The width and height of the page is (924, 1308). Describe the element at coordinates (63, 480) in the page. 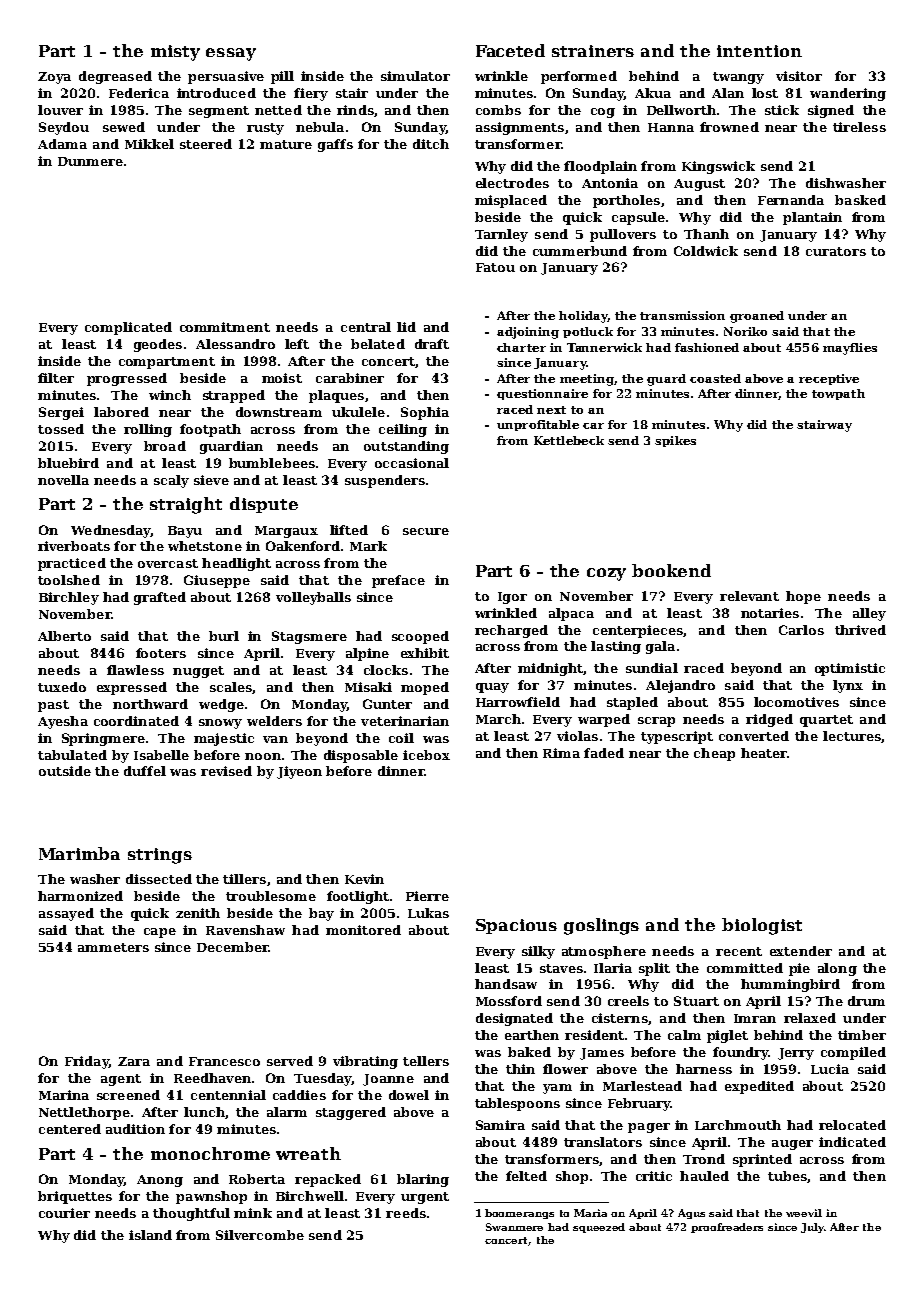

I see `novella` at that location.
